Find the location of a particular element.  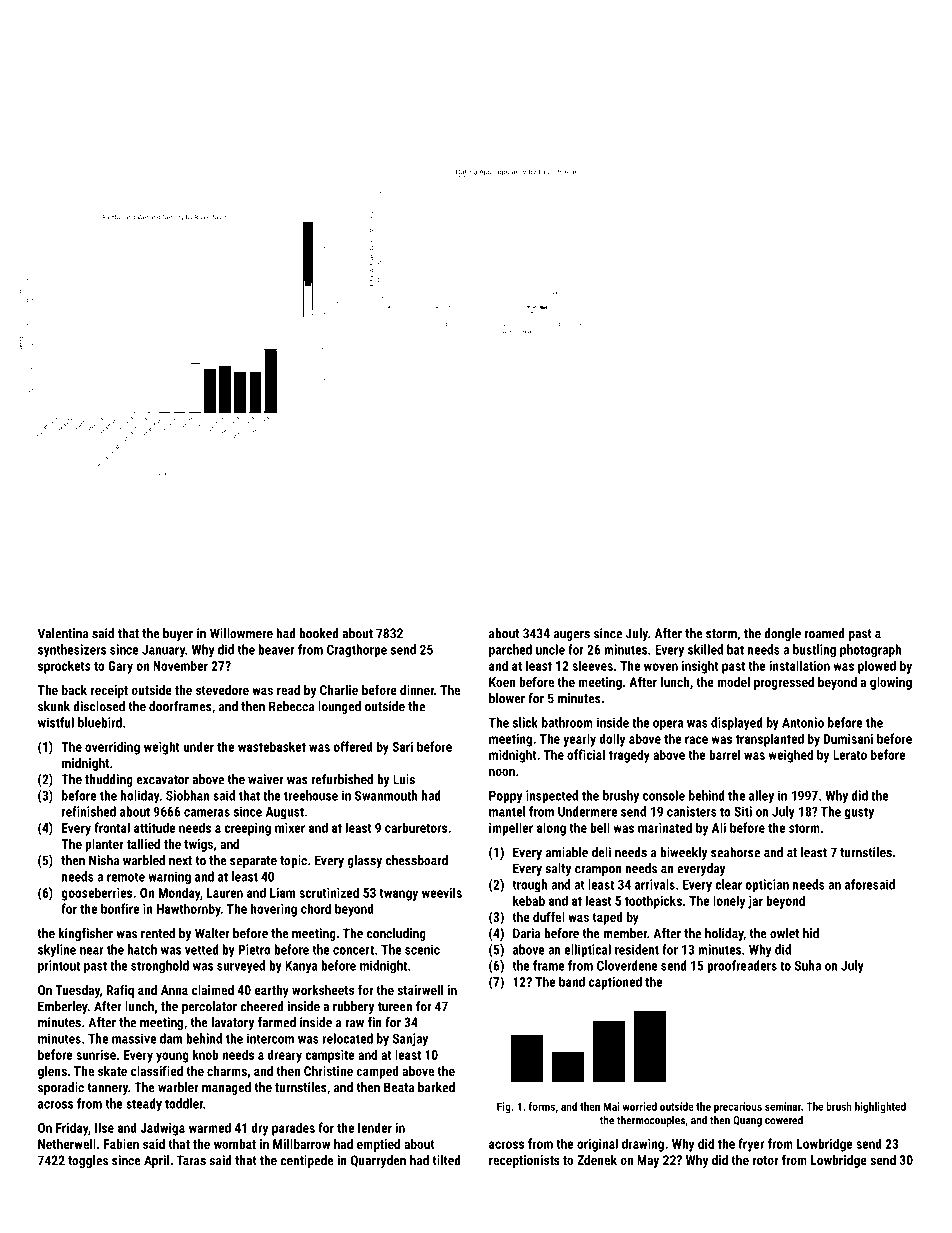

toggles is located at coordinates (88, 1161).
